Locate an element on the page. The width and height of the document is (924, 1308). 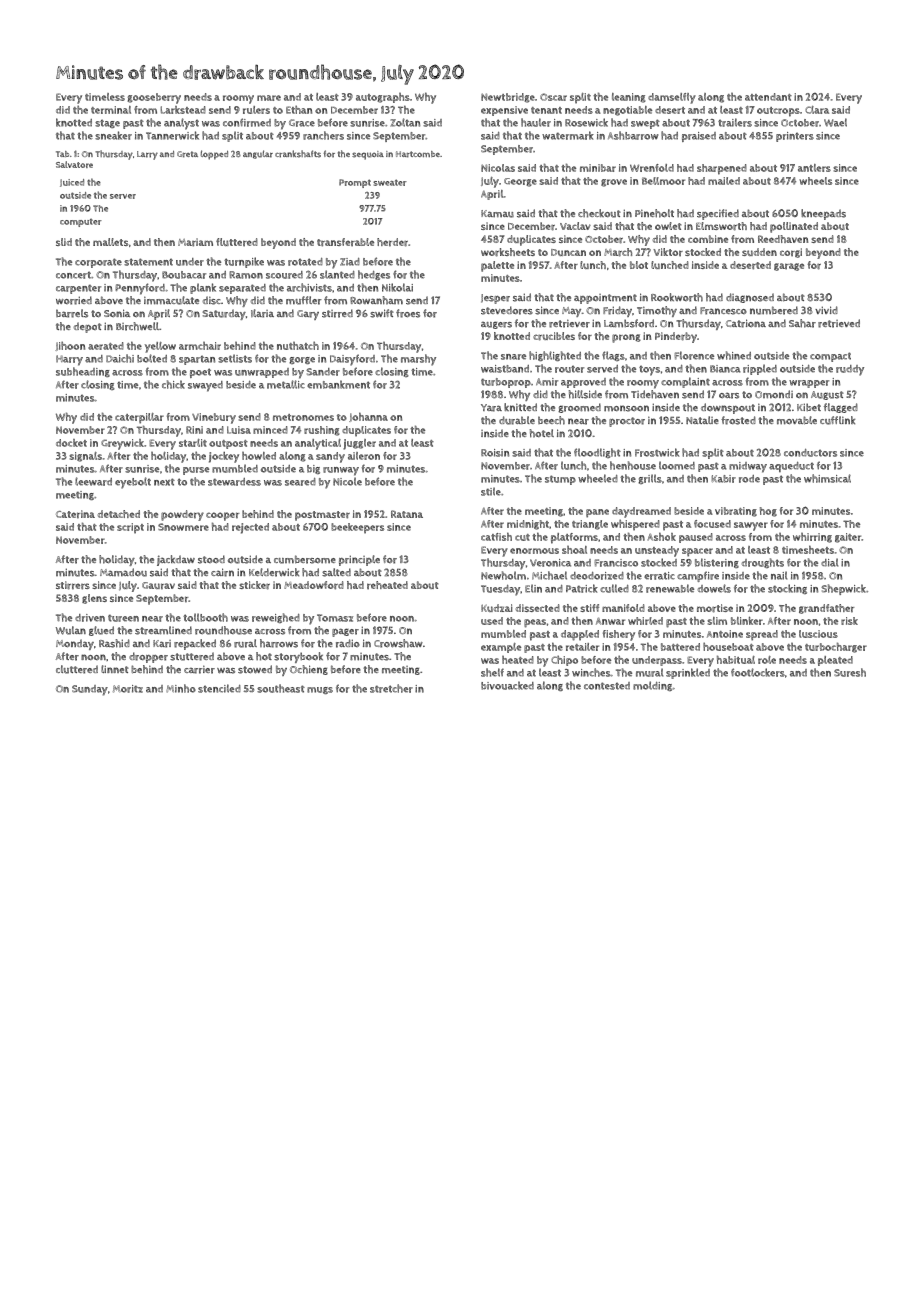
example is located at coordinates (501, 648).
